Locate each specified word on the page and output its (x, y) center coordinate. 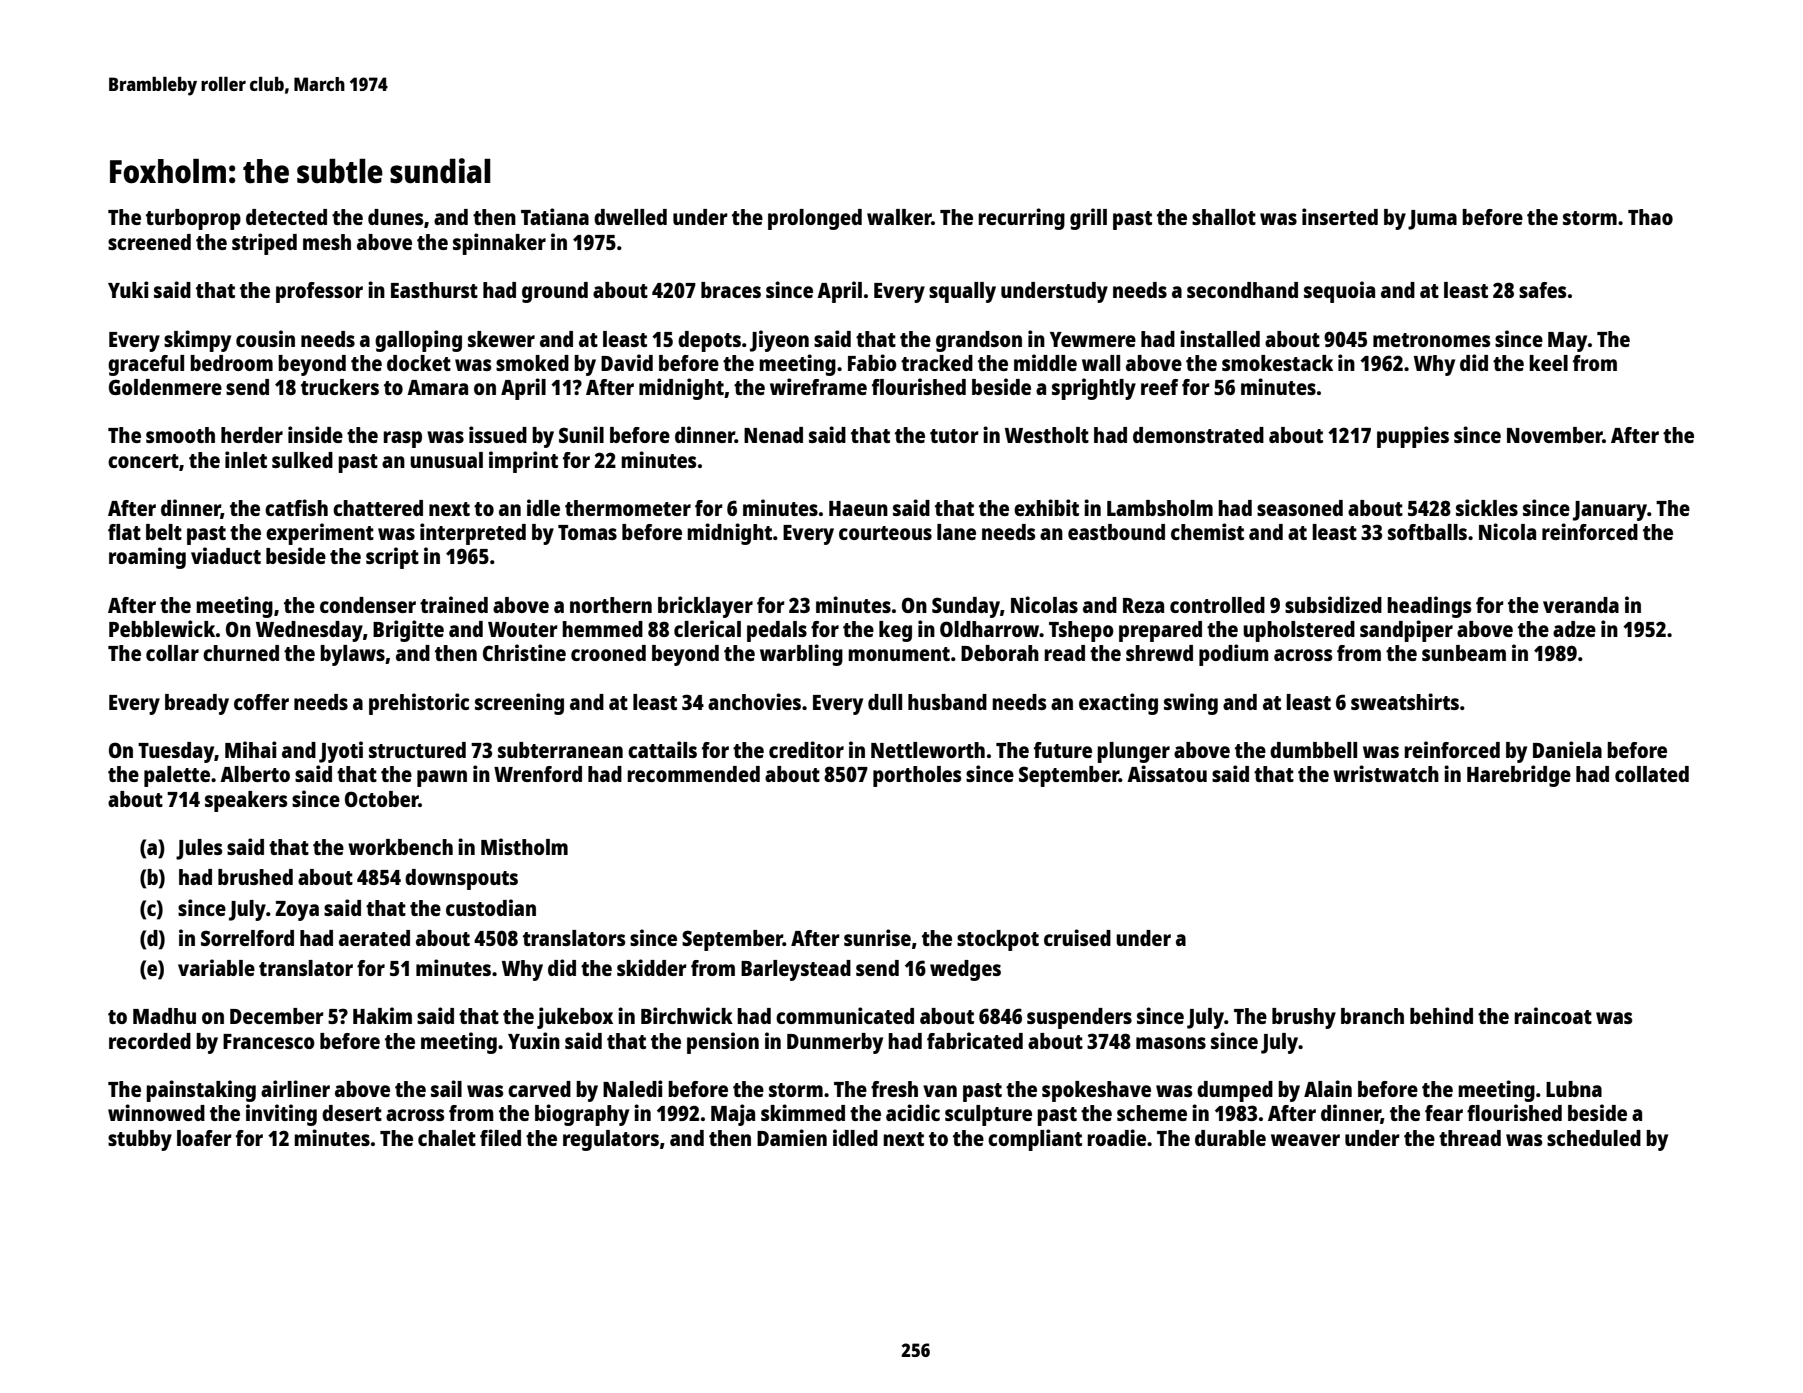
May (1567, 342)
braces (731, 290)
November (1555, 435)
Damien (792, 1137)
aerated (374, 938)
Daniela (1567, 749)
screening (519, 704)
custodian (491, 907)
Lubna (1574, 1089)
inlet (246, 459)
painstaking (201, 1091)
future (1063, 750)
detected (286, 217)
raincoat (1553, 1015)
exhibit (1046, 507)
